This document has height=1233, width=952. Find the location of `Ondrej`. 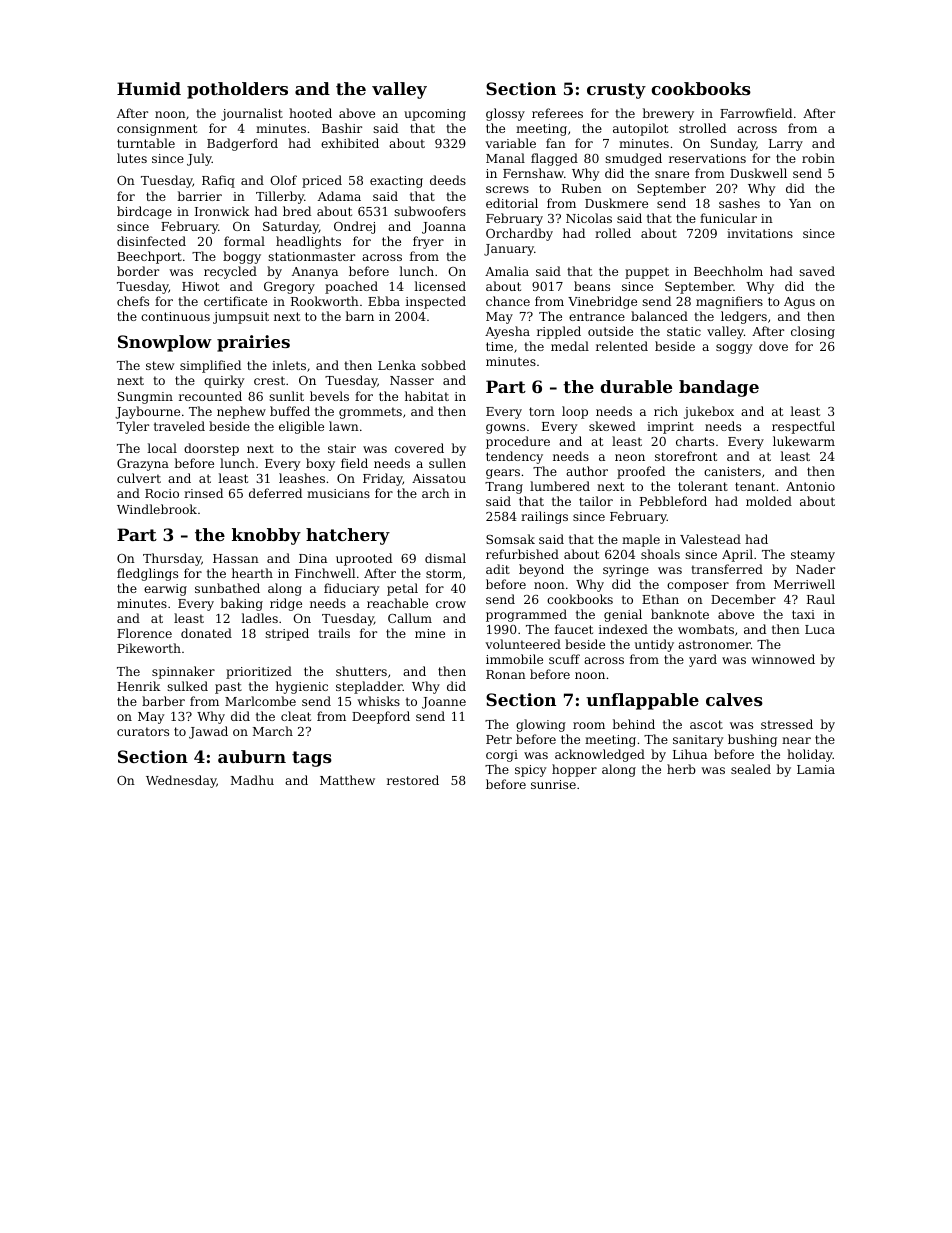

Ondrej is located at coordinates (354, 227).
